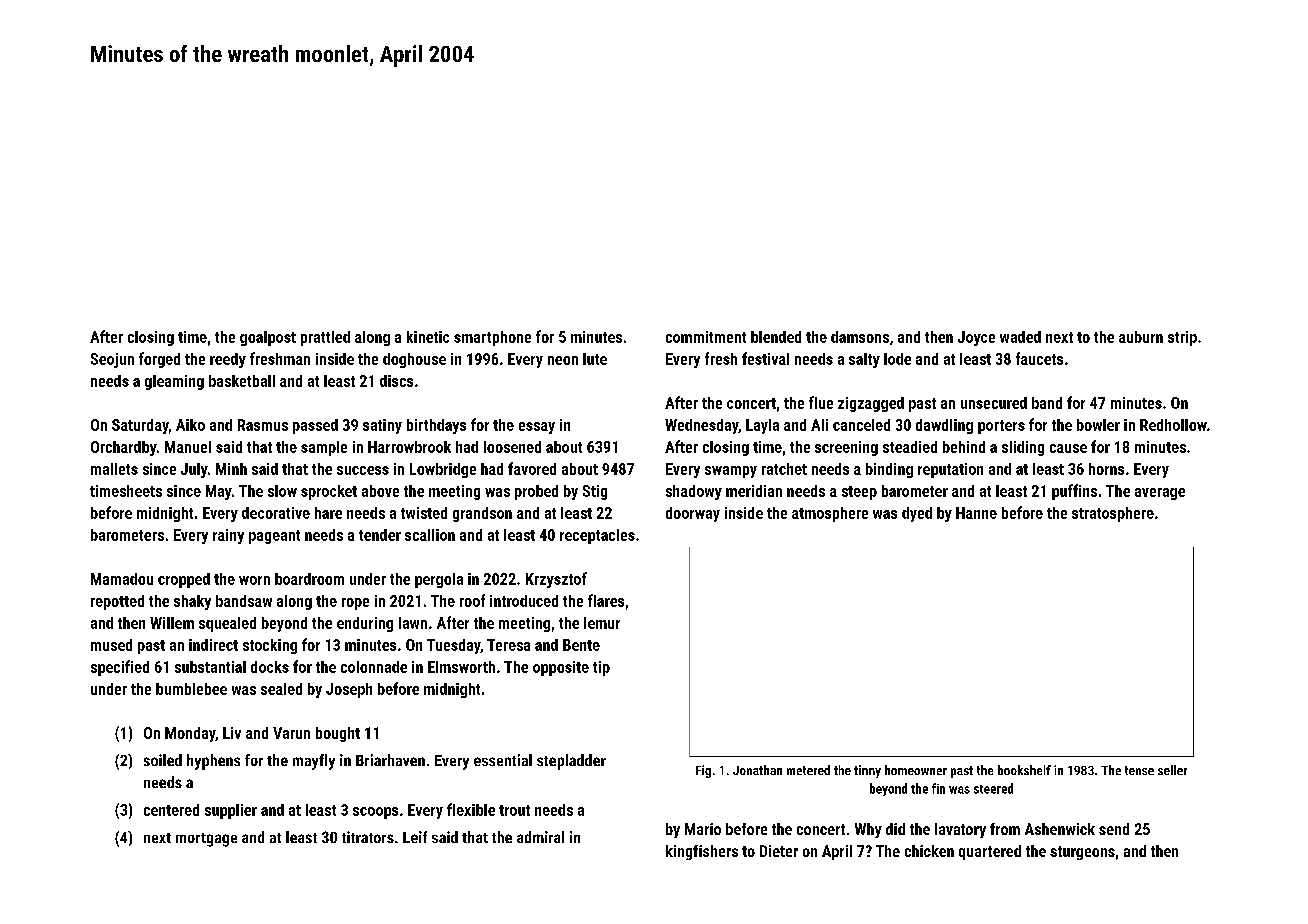 The width and height of the image is (1308, 924). Describe the element at coordinates (762, 426) in the image. I see `Layla` at that location.
